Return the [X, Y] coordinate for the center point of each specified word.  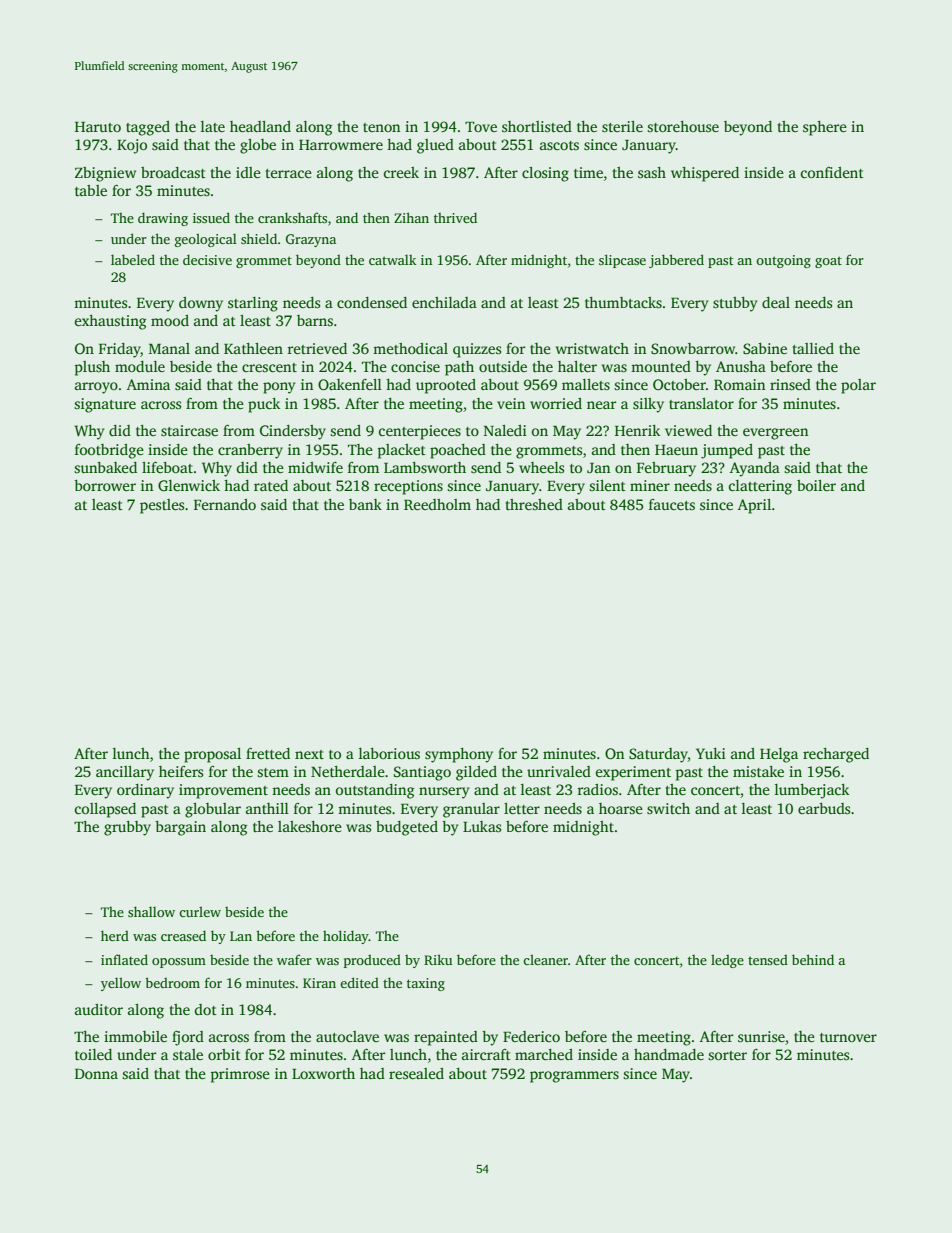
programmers [574, 1077]
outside [503, 366]
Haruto [98, 127]
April [754, 506]
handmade [669, 1054]
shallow [151, 911]
